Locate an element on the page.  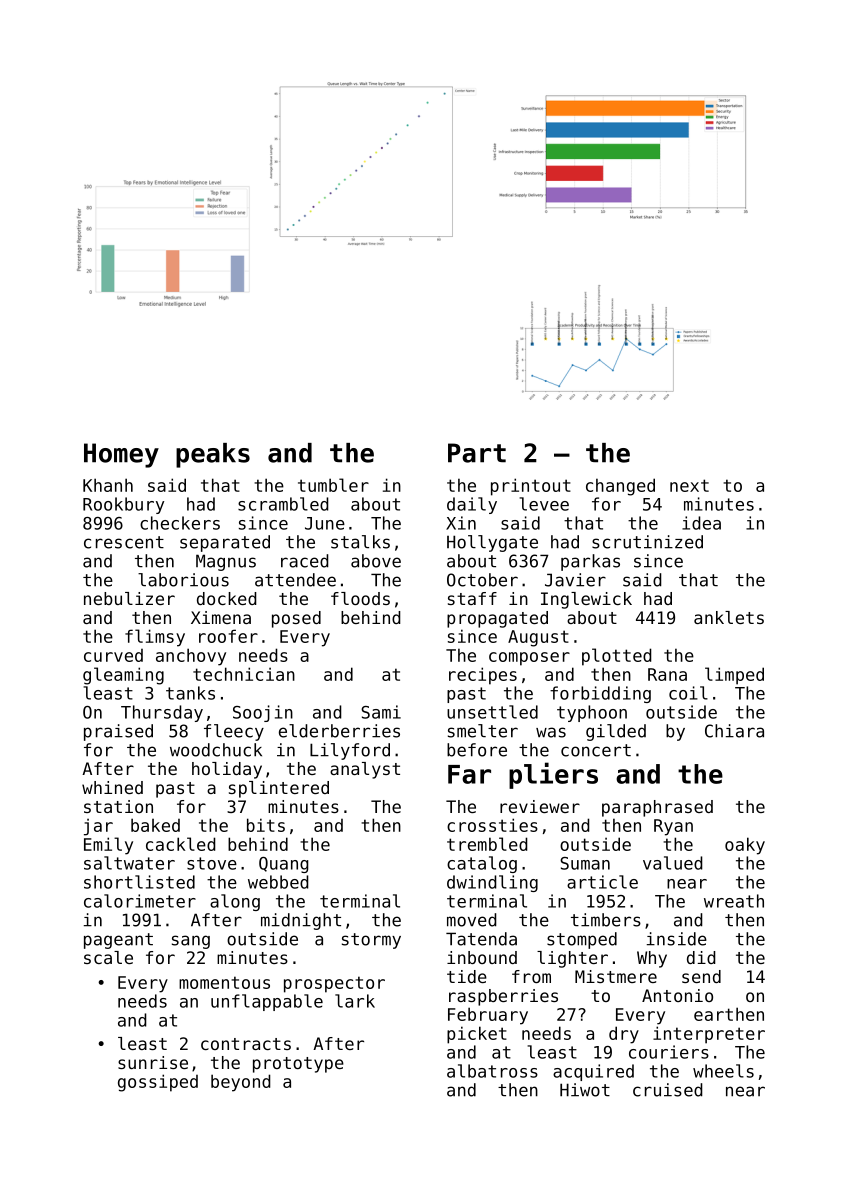
timbers is located at coordinates (606, 920).
